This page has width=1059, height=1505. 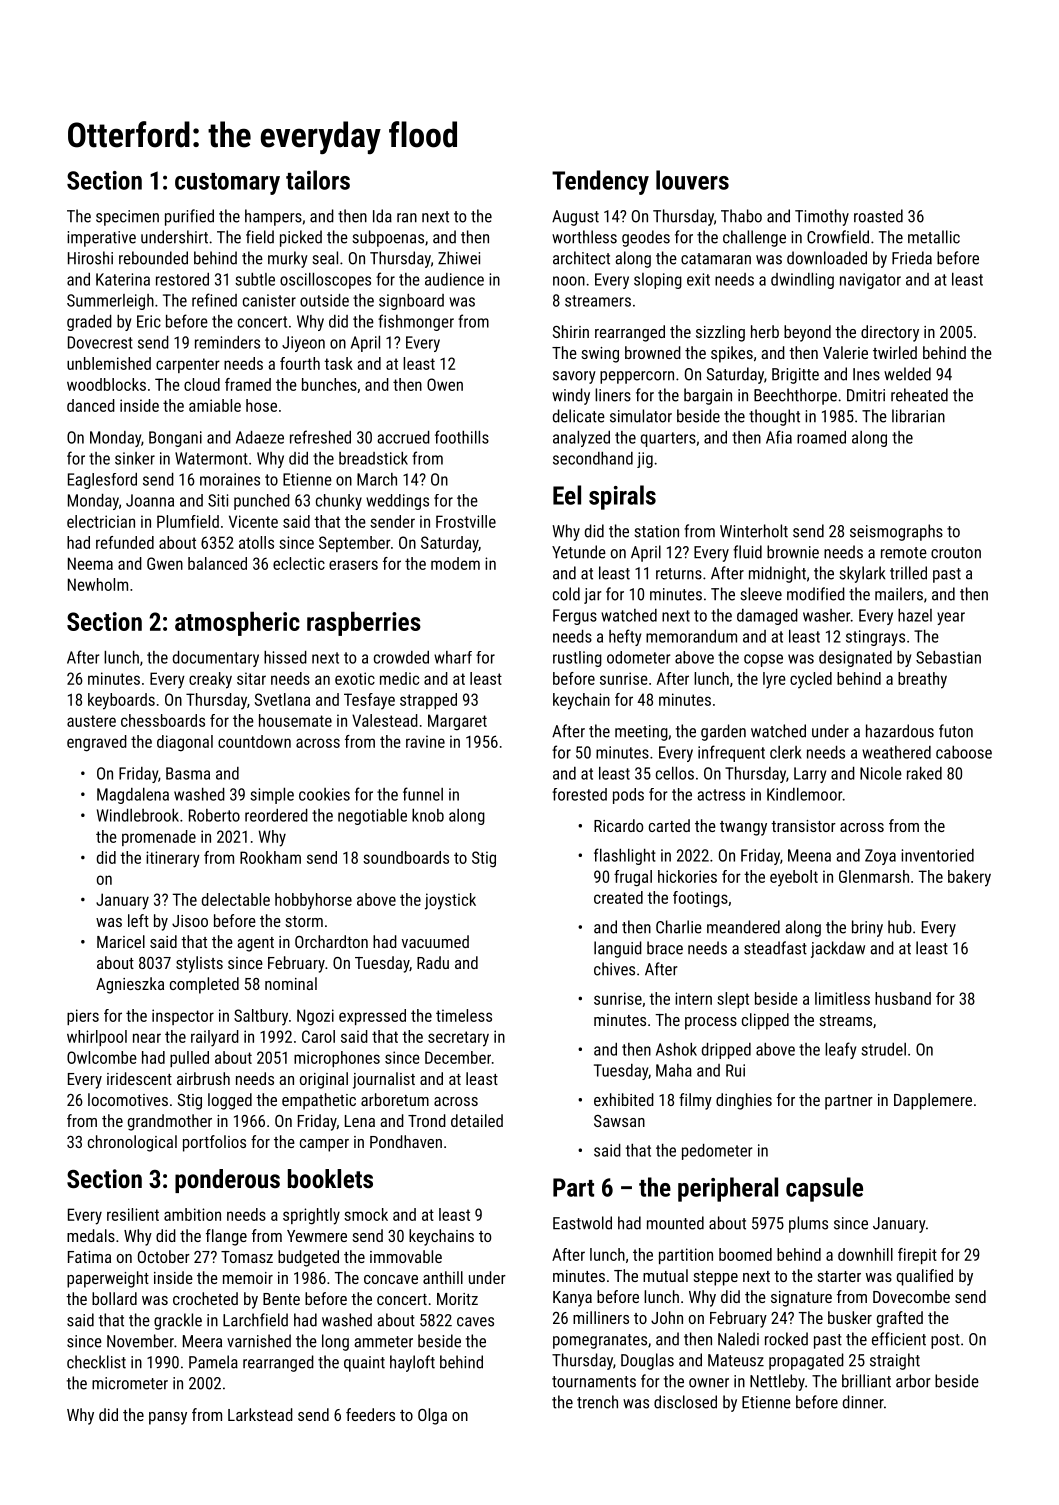 What do you see at coordinates (878, 216) in the page?
I see `roasted` at bounding box center [878, 216].
